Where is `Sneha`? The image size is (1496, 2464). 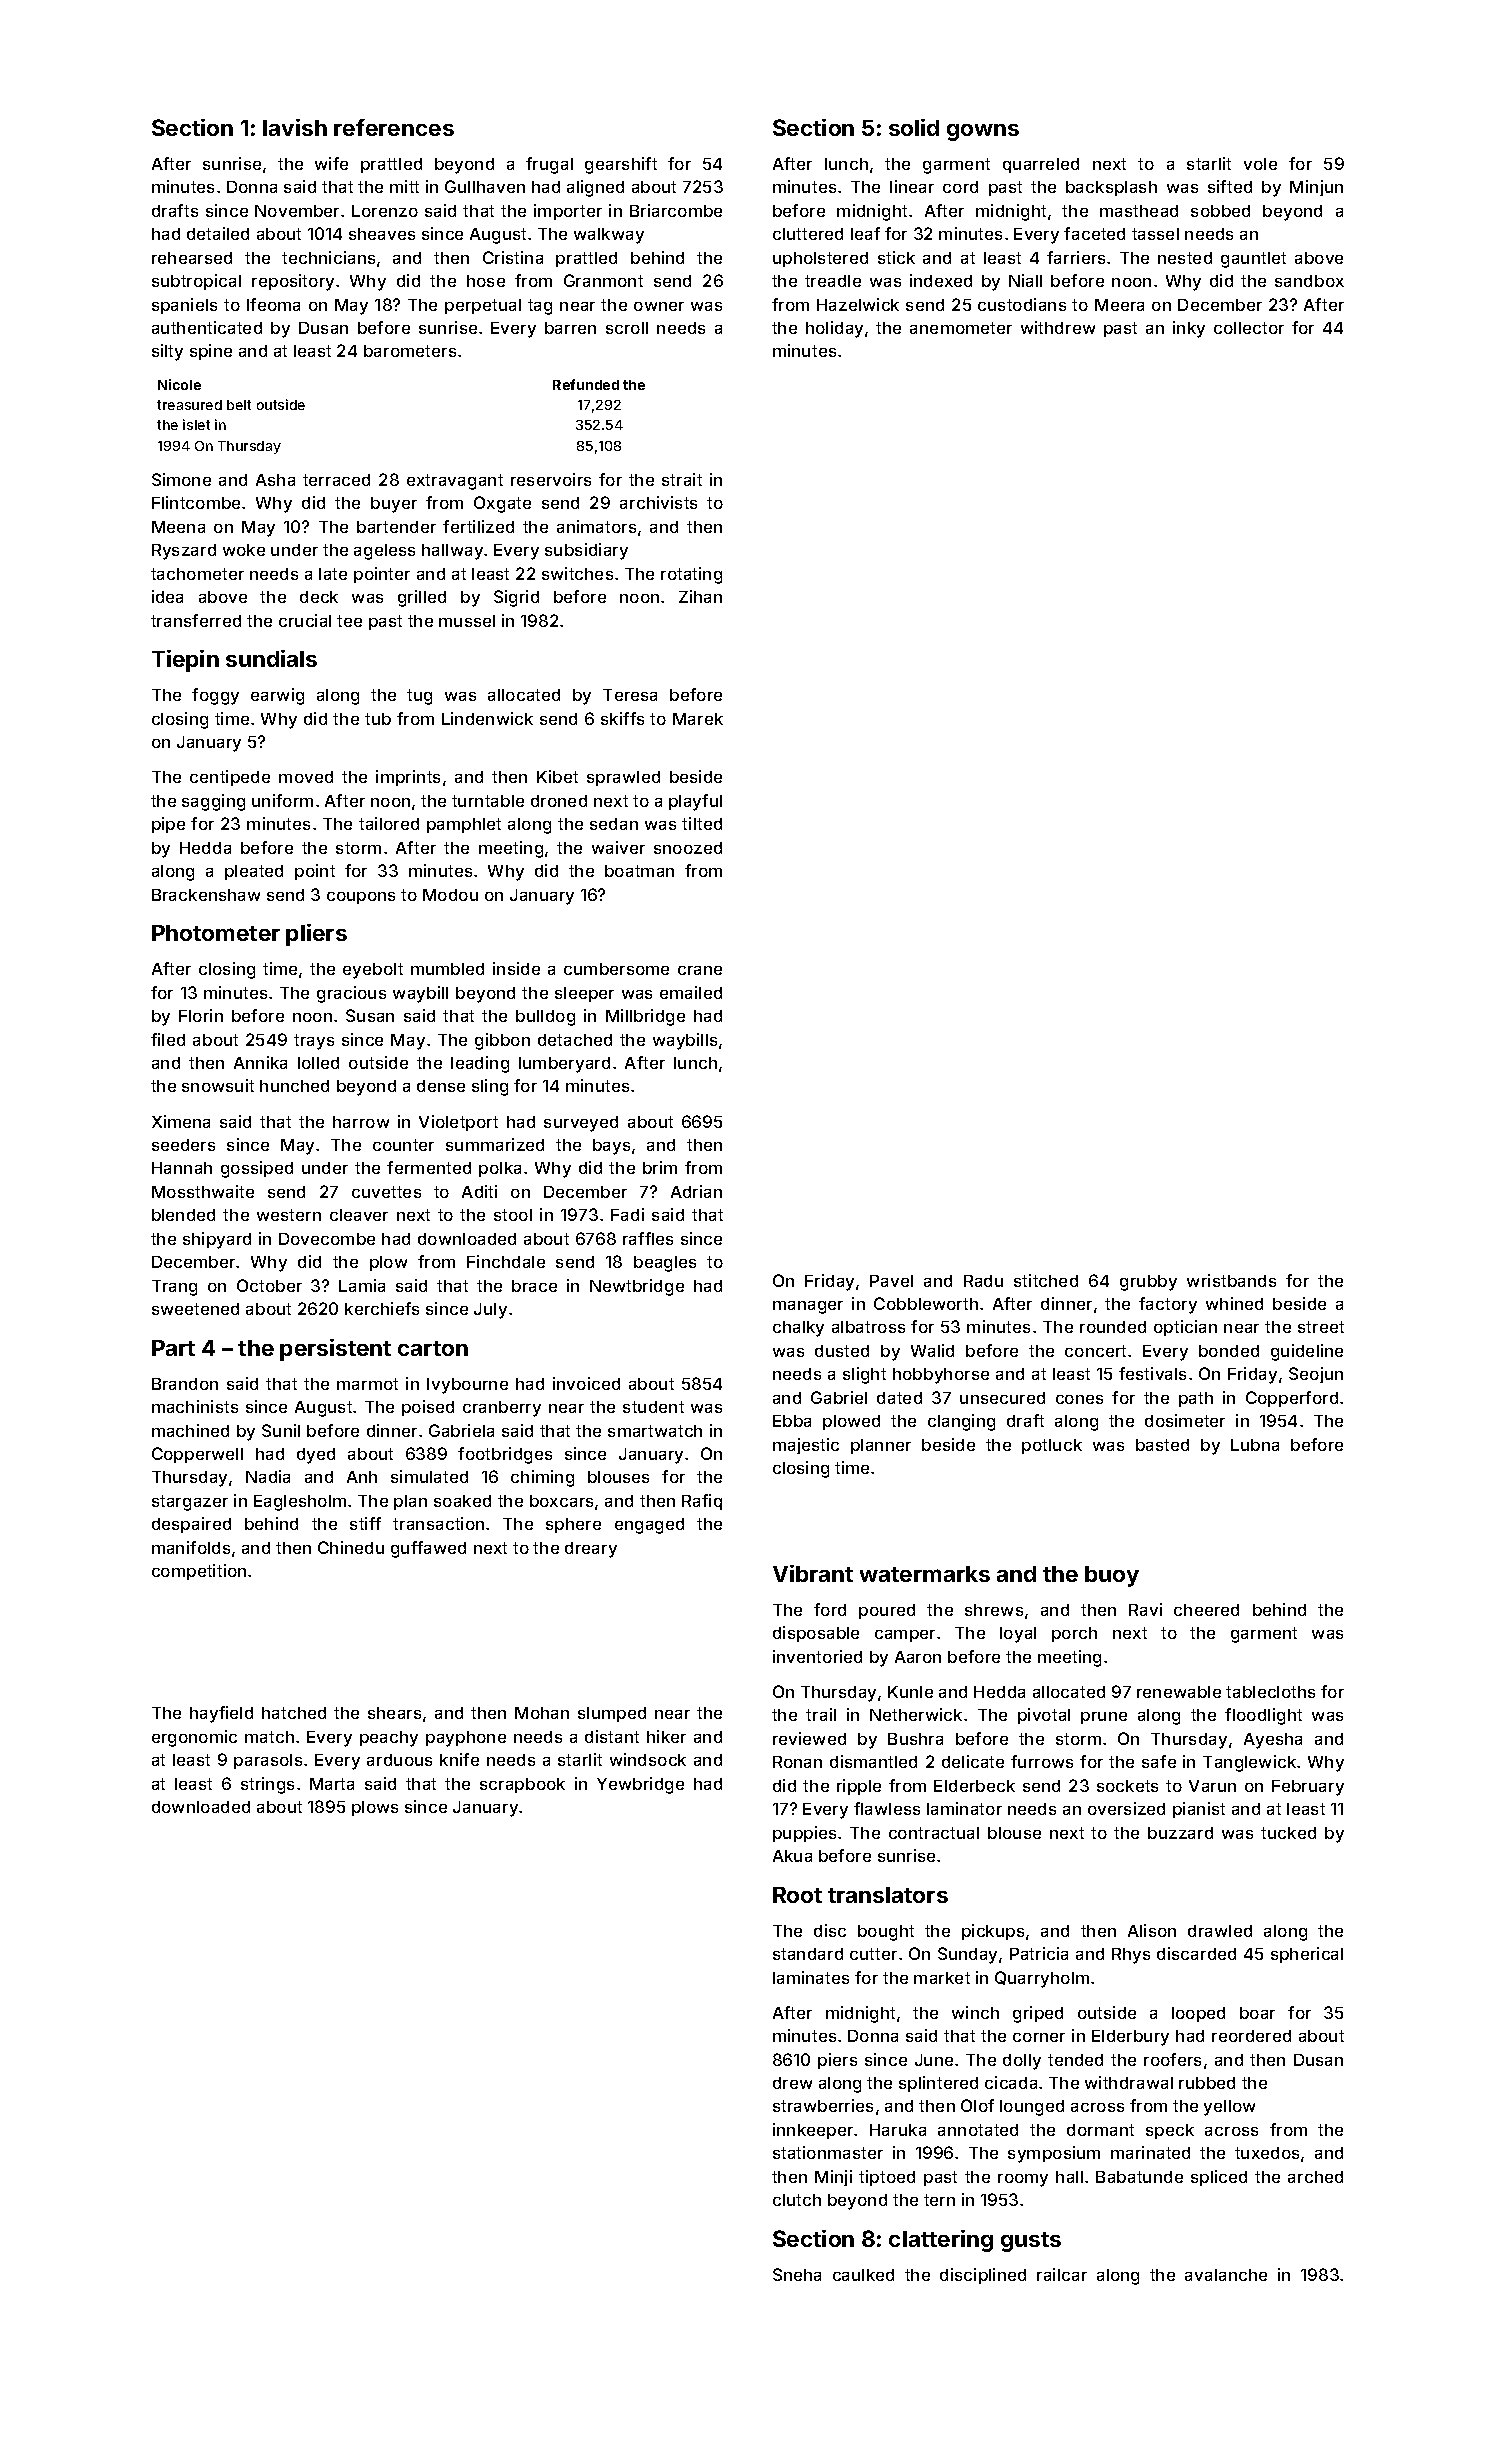 Sneha is located at coordinates (797, 2274).
